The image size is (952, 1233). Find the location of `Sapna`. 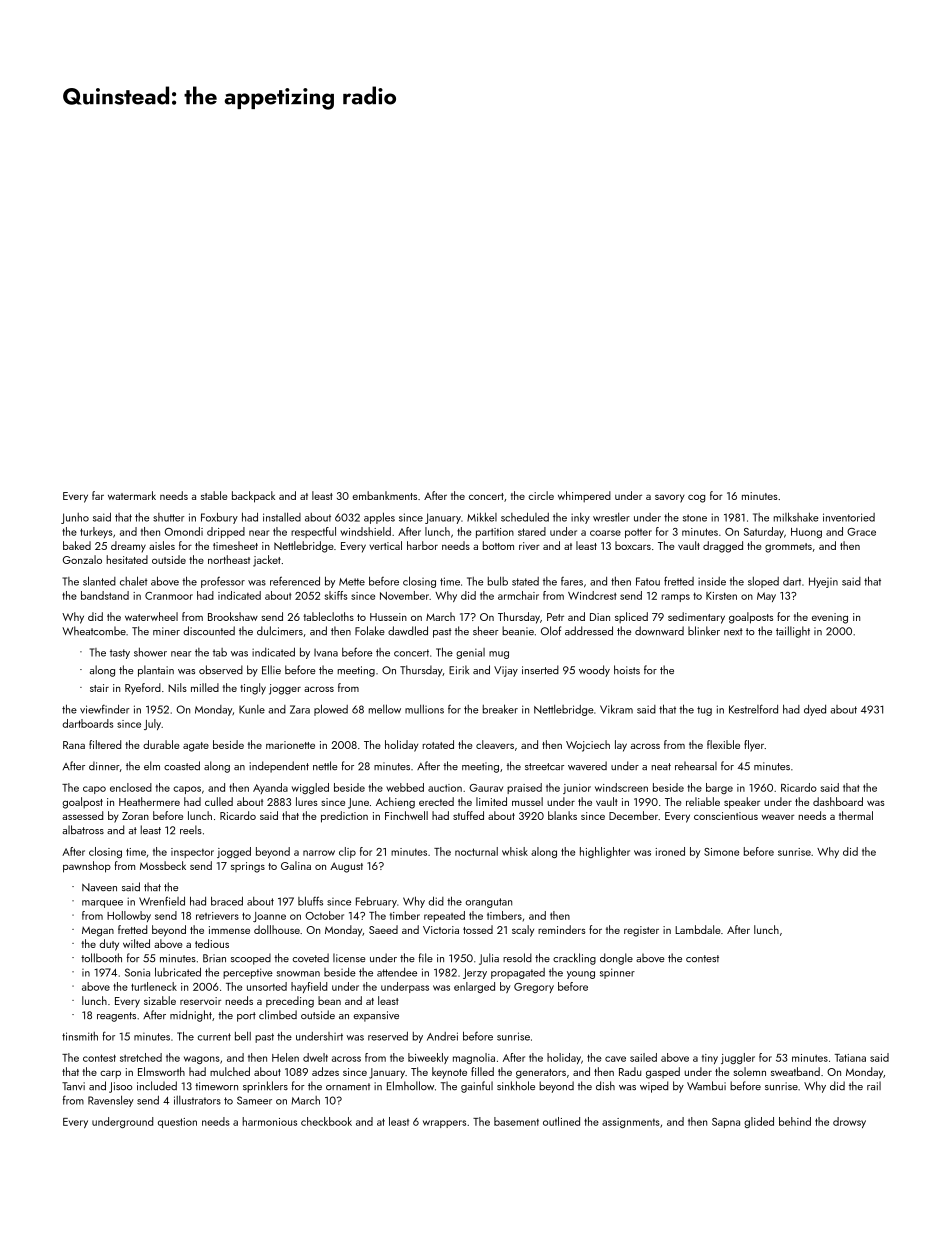

Sapna is located at coordinates (726, 1123).
